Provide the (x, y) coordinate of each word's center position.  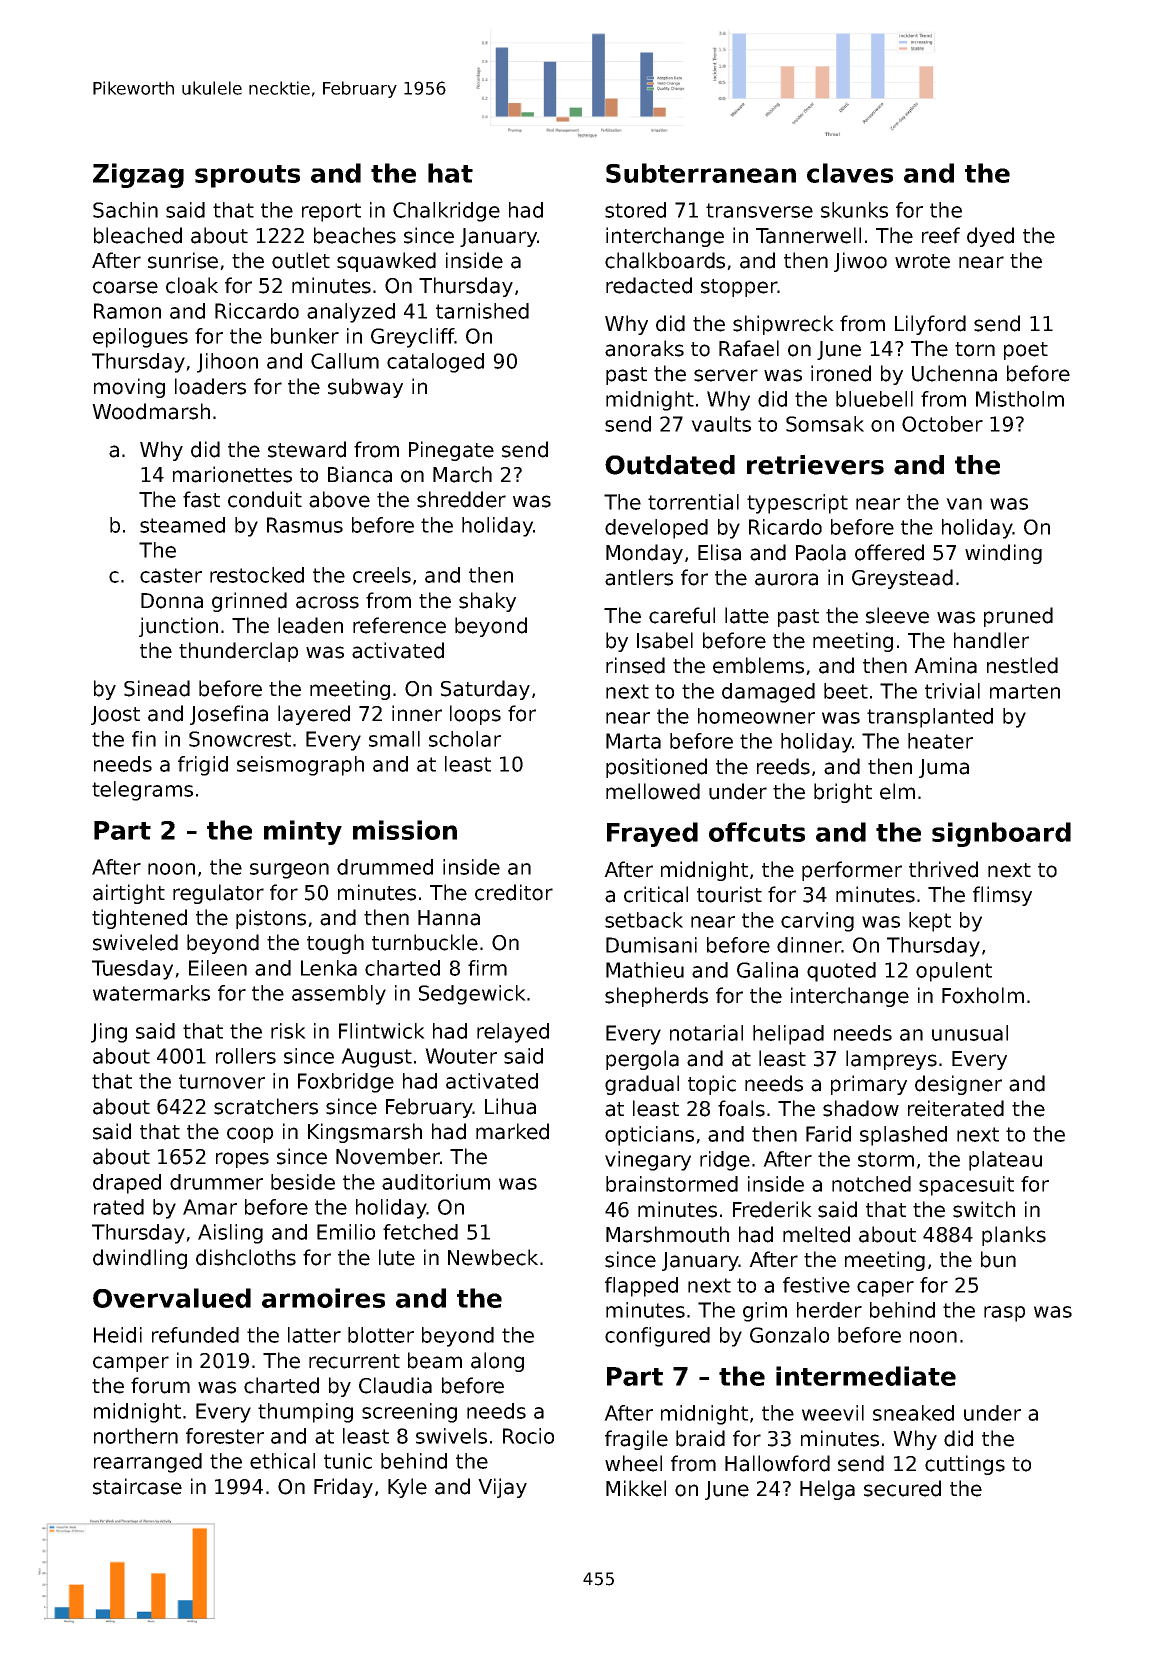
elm (897, 791)
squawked (386, 262)
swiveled (135, 942)
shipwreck (783, 325)
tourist (729, 894)
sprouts (247, 176)
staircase (137, 1486)
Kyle (407, 1488)
